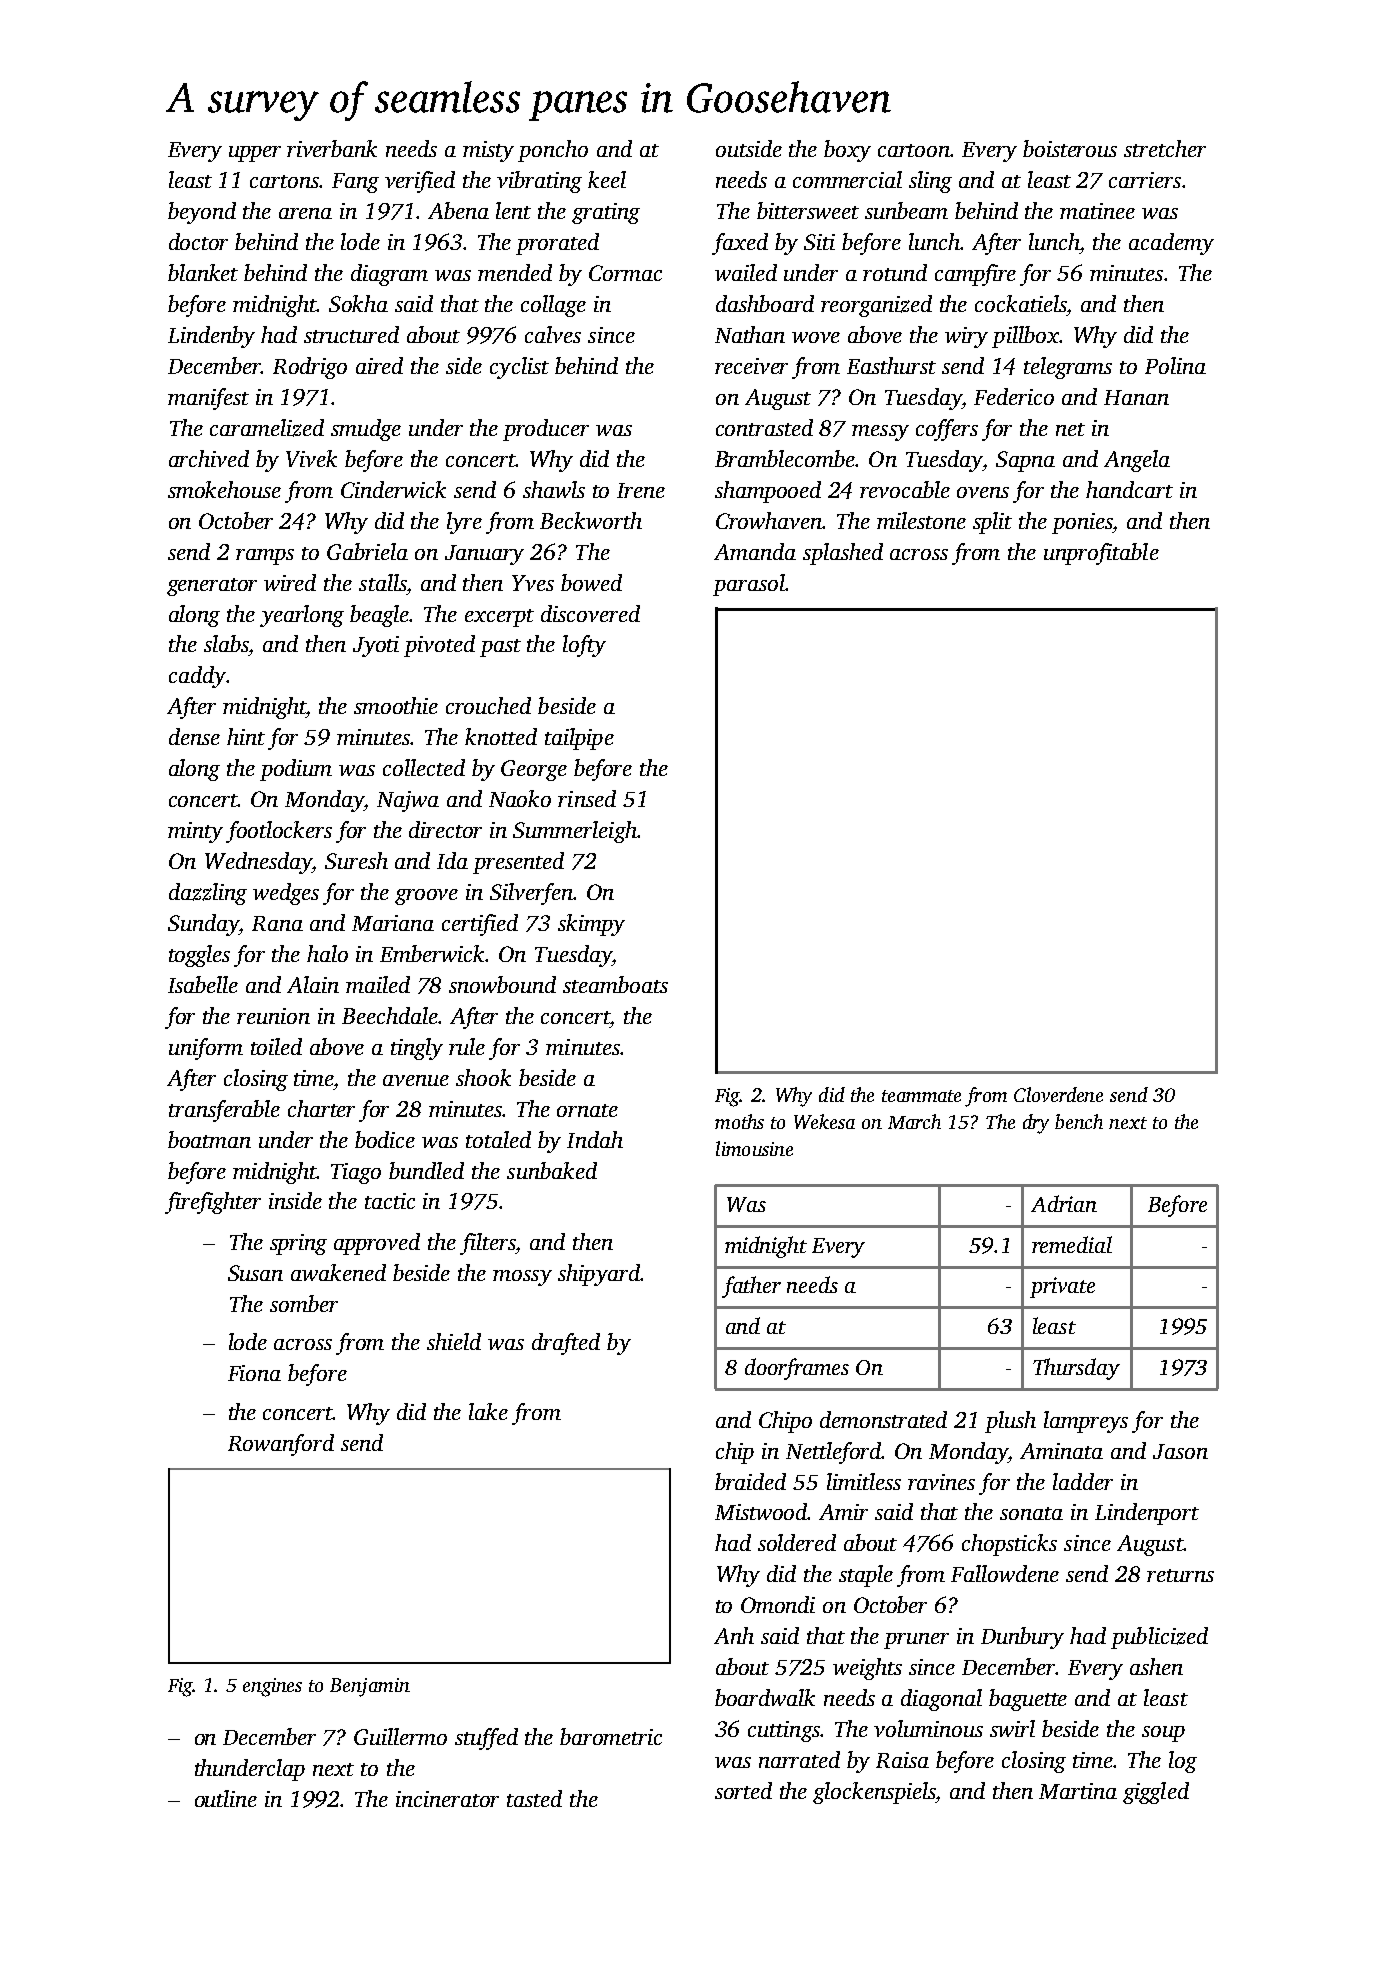 This document has height=1969, width=1386. Describe the element at coordinates (254, 1373) in the document. I see `Fiona` at that location.
